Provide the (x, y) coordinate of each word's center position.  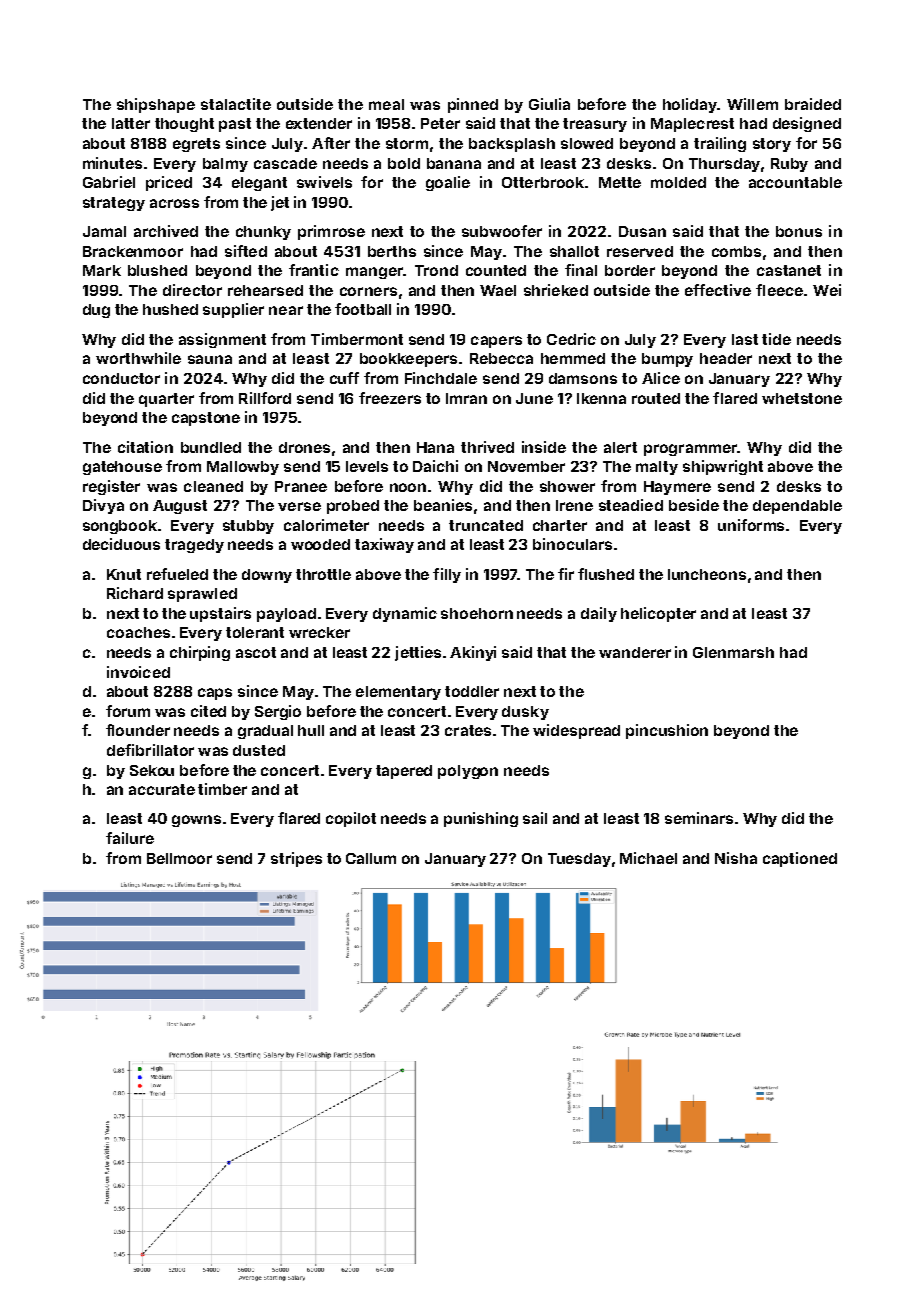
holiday (690, 105)
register (111, 487)
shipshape (156, 105)
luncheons (707, 574)
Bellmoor (179, 858)
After (331, 143)
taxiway (384, 545)
